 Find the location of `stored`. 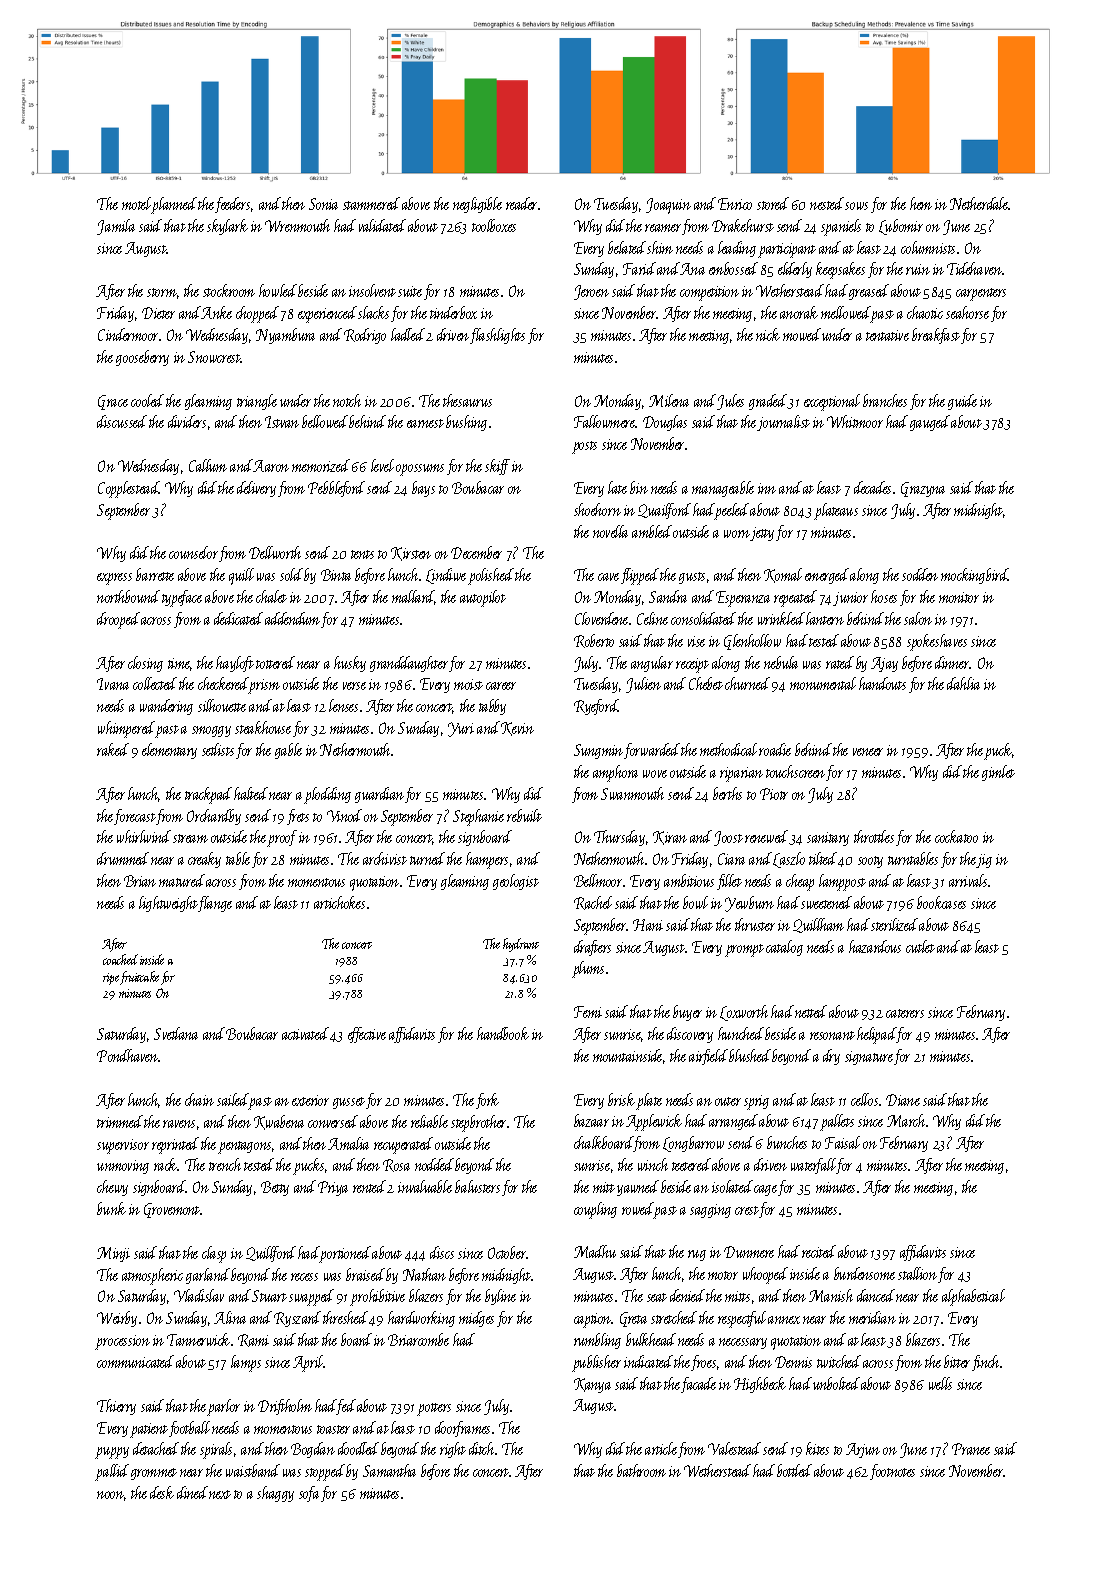

stored is located at coordinates (773, 203).
